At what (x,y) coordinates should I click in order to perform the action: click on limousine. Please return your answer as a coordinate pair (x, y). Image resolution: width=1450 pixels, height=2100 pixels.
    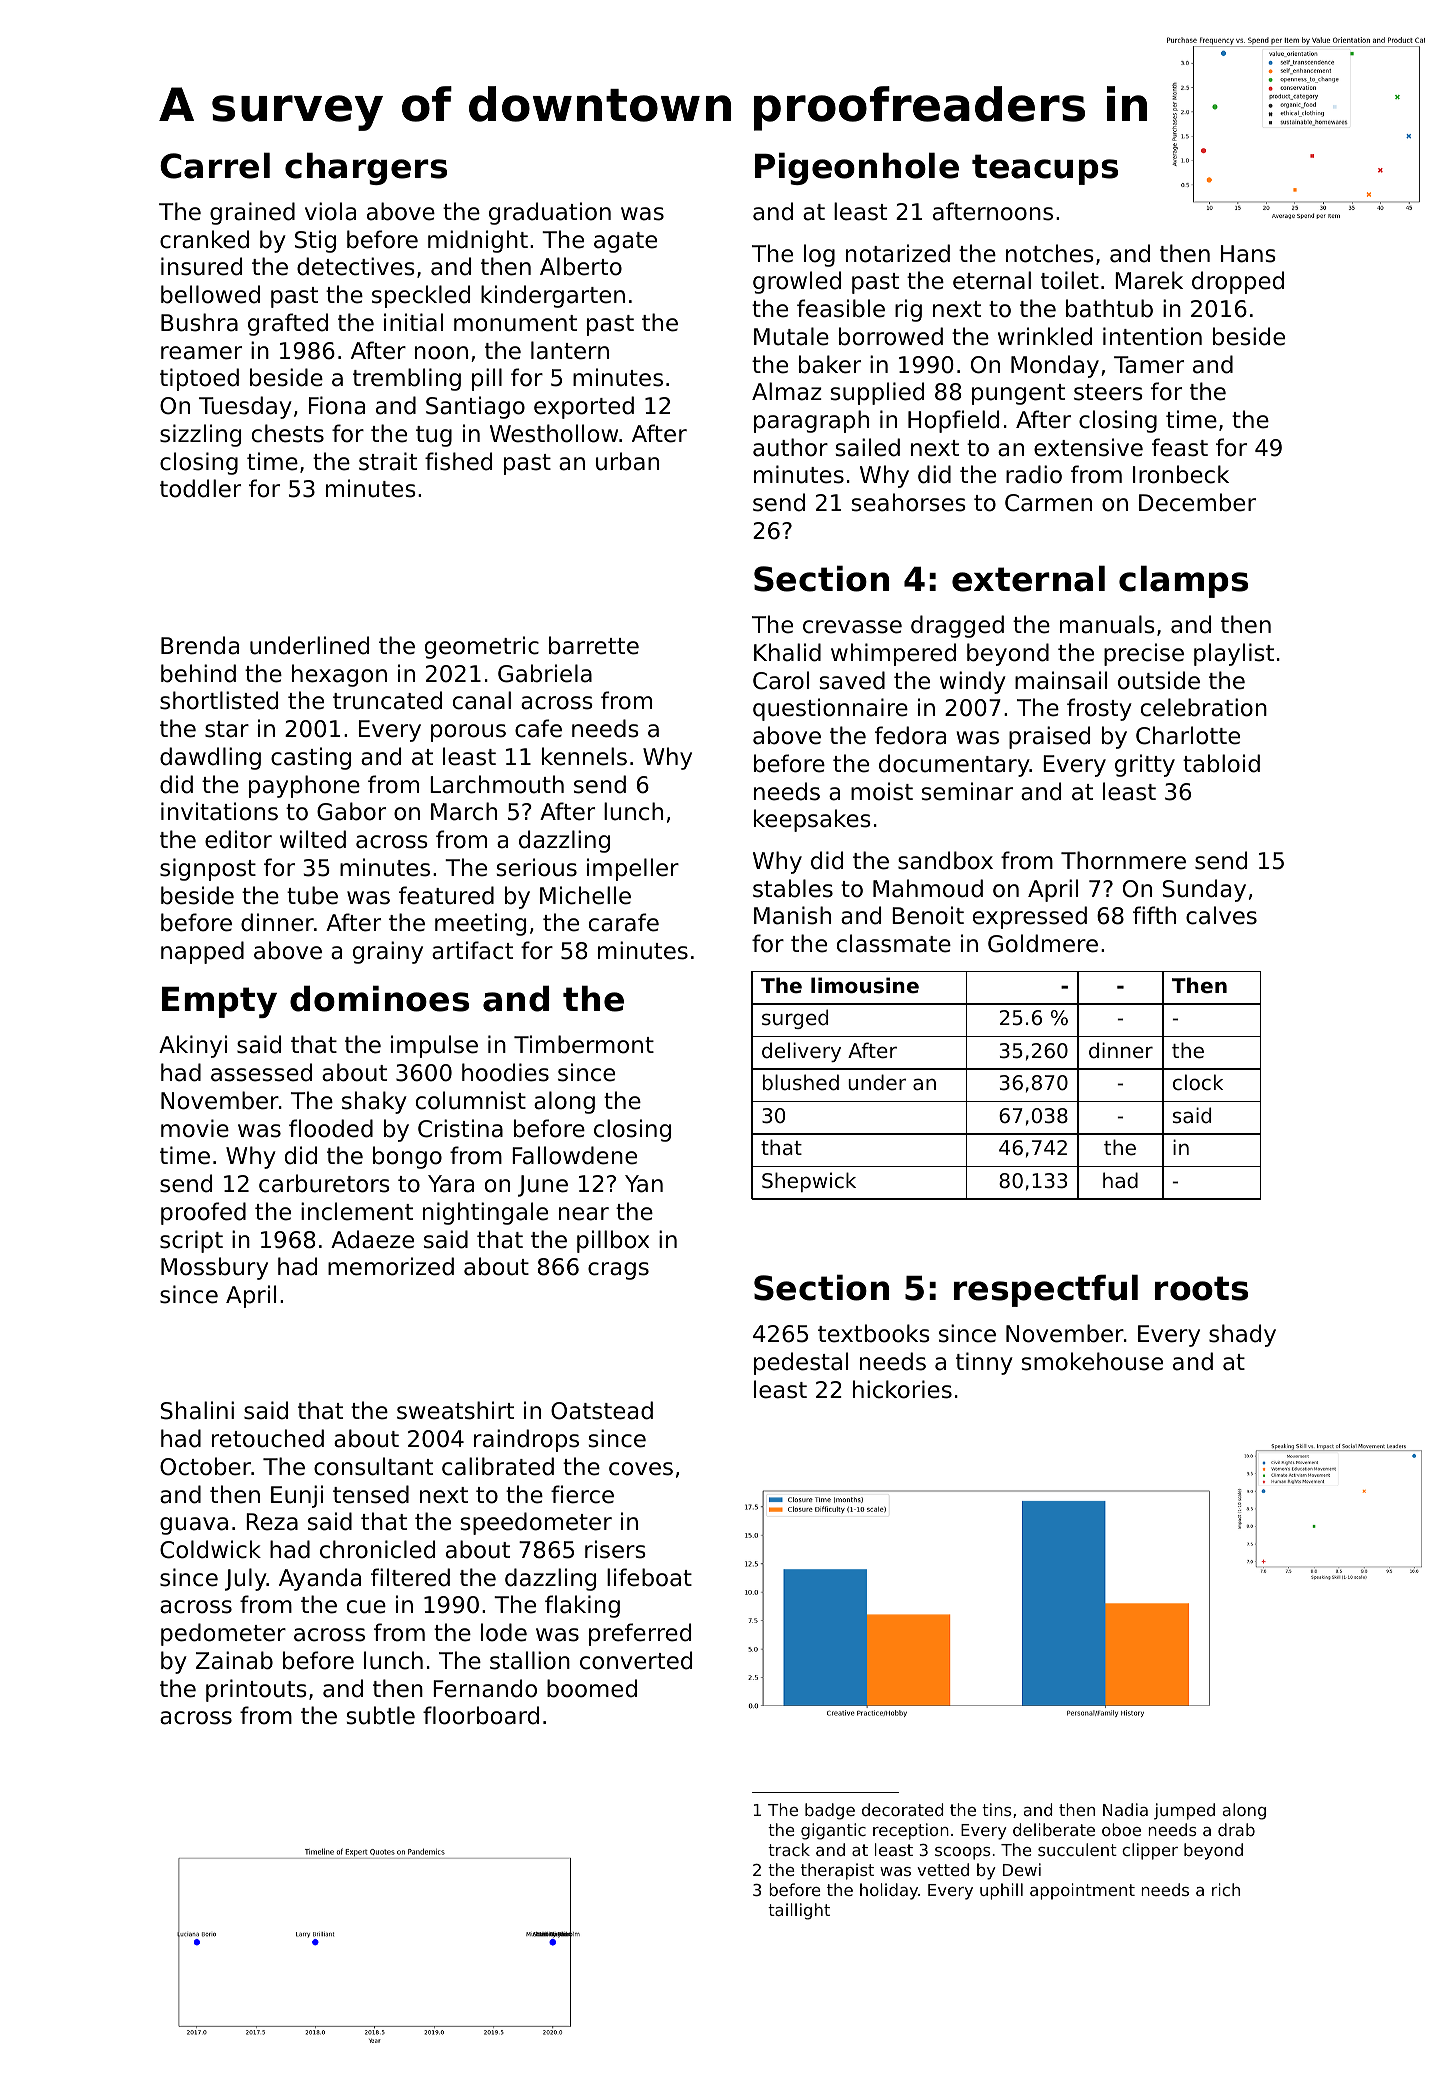
    Looking at the image, I should click on (865, 985).
